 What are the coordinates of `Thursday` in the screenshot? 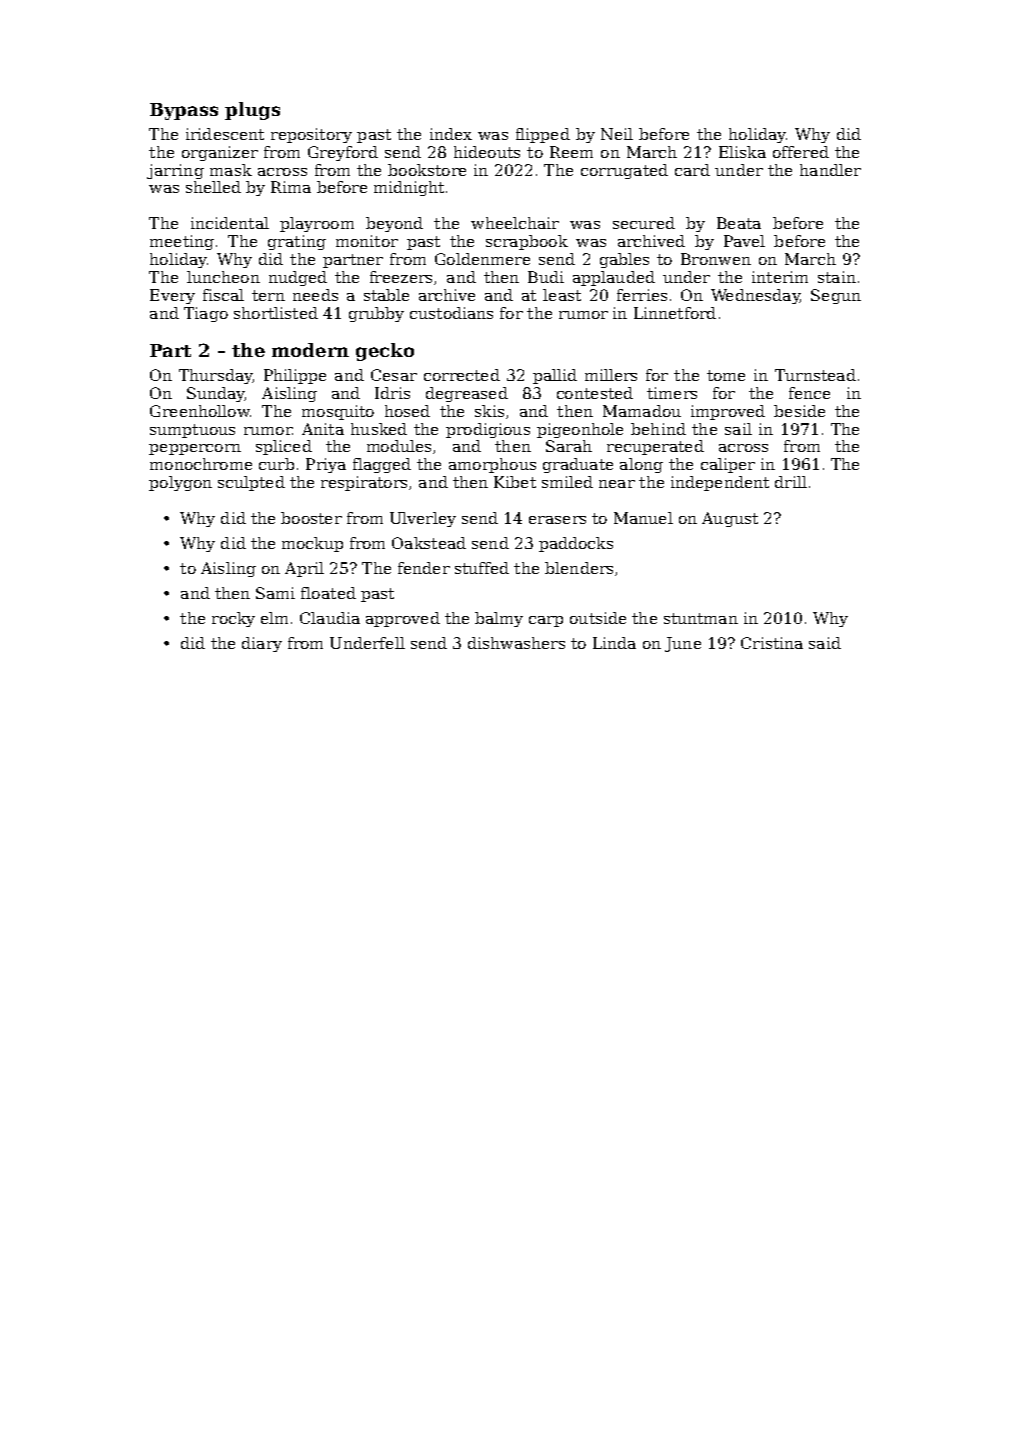 It's located at (215, 376).
